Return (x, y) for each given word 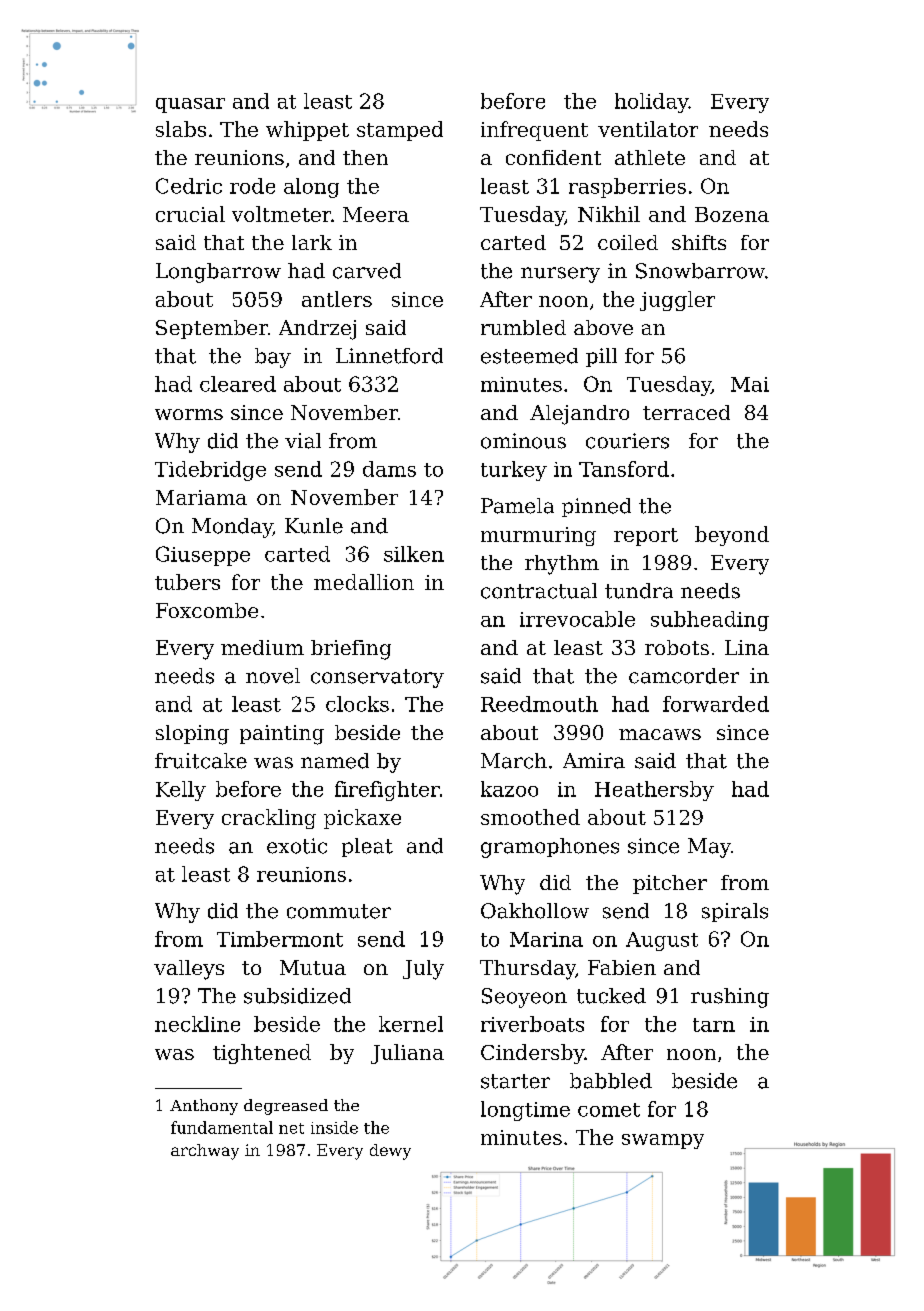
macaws (660, 734)
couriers (627, 441)
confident (553, 157)
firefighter (387, 791)
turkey (514, 471)
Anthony (204, 1107)
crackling (269, 819)
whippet (307, 131)
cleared (238, 384)
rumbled (523, 327)
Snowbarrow (700, 271)
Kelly (181, 791)
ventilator (648, 129)
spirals (735, 912)
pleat (367, 847)
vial (303, 441)
